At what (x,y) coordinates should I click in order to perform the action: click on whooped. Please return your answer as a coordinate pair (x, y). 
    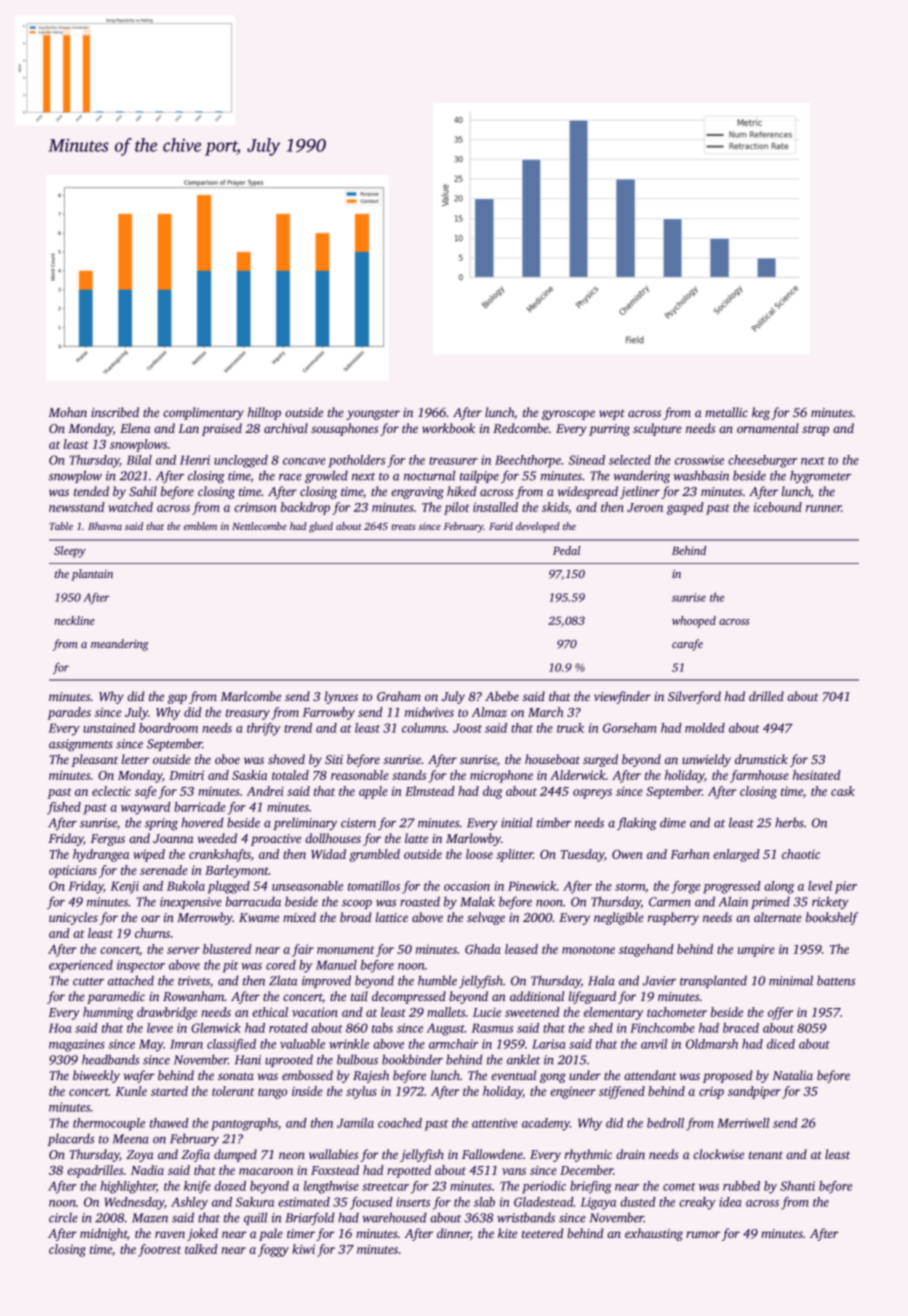
    Looking at the image, I should click on (694, 622).
